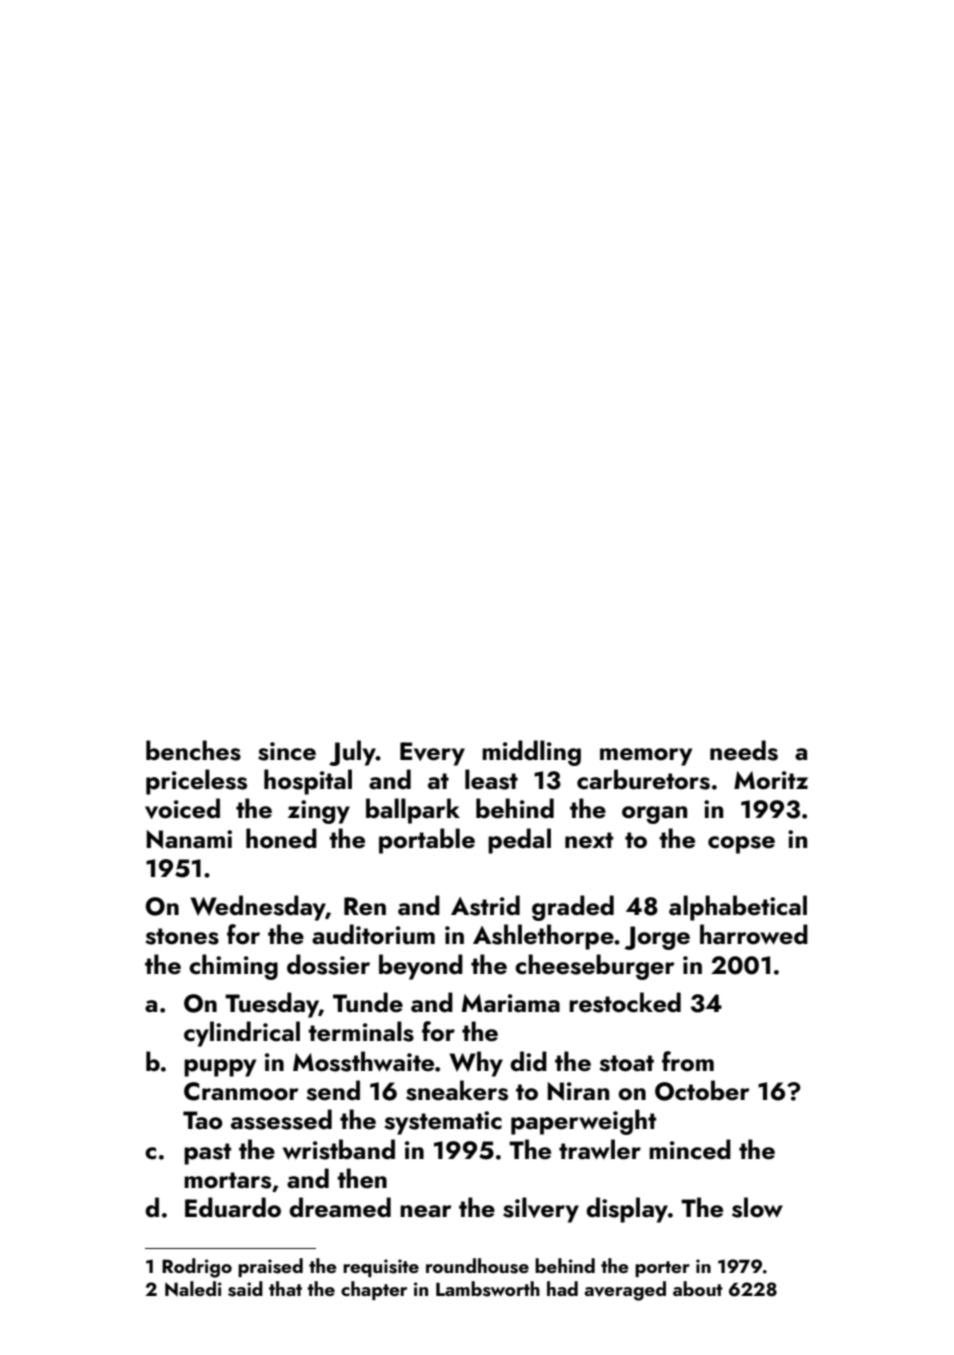 The width and height of the screenshot is (954, 1355). What do you see at coordinates (421, 967) in the screenshot?
I see `beyond` at bounding box center [421, 967].
